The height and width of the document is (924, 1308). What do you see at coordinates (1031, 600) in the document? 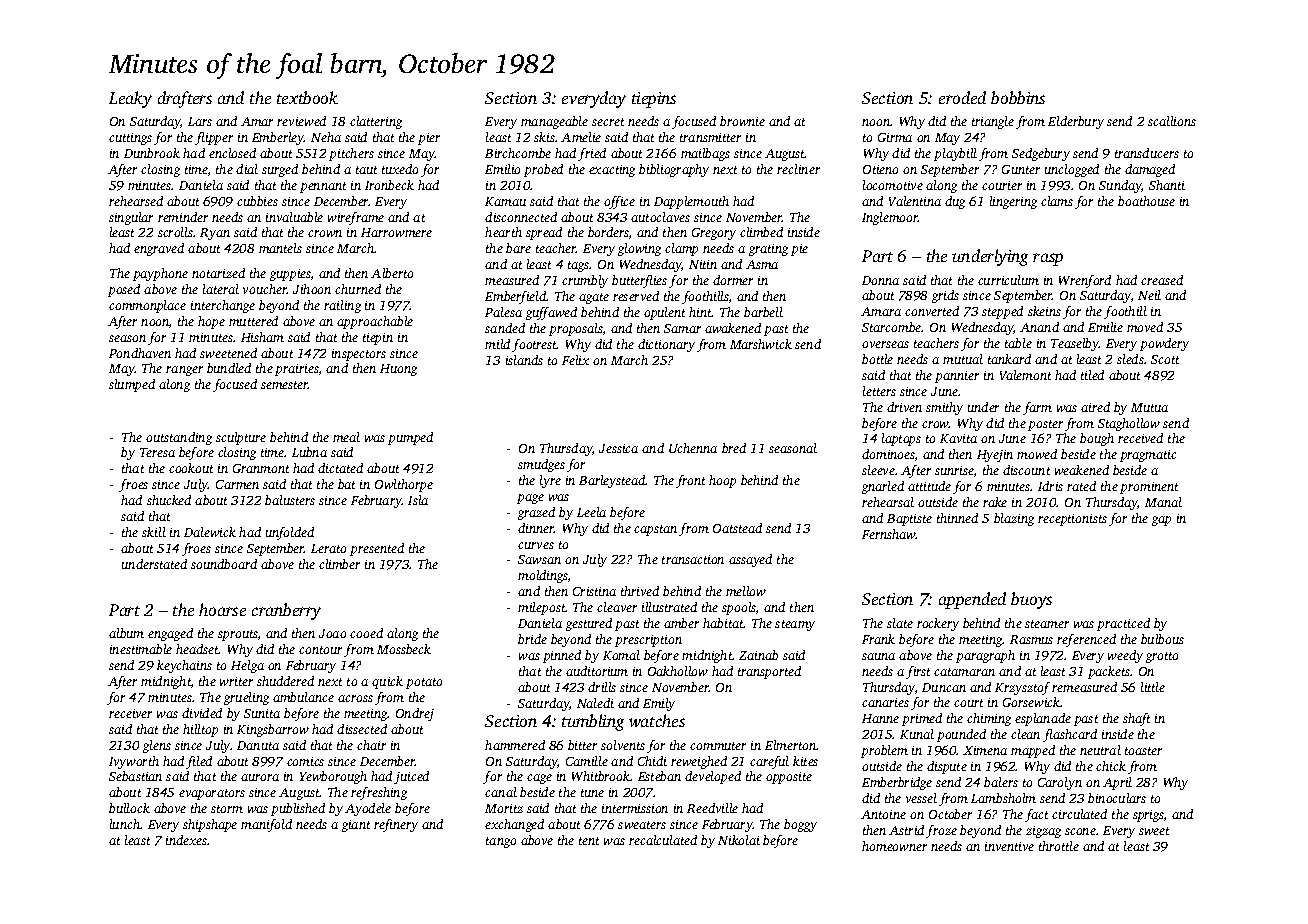
I see `buoys` at bounding box center [1031, 600].
